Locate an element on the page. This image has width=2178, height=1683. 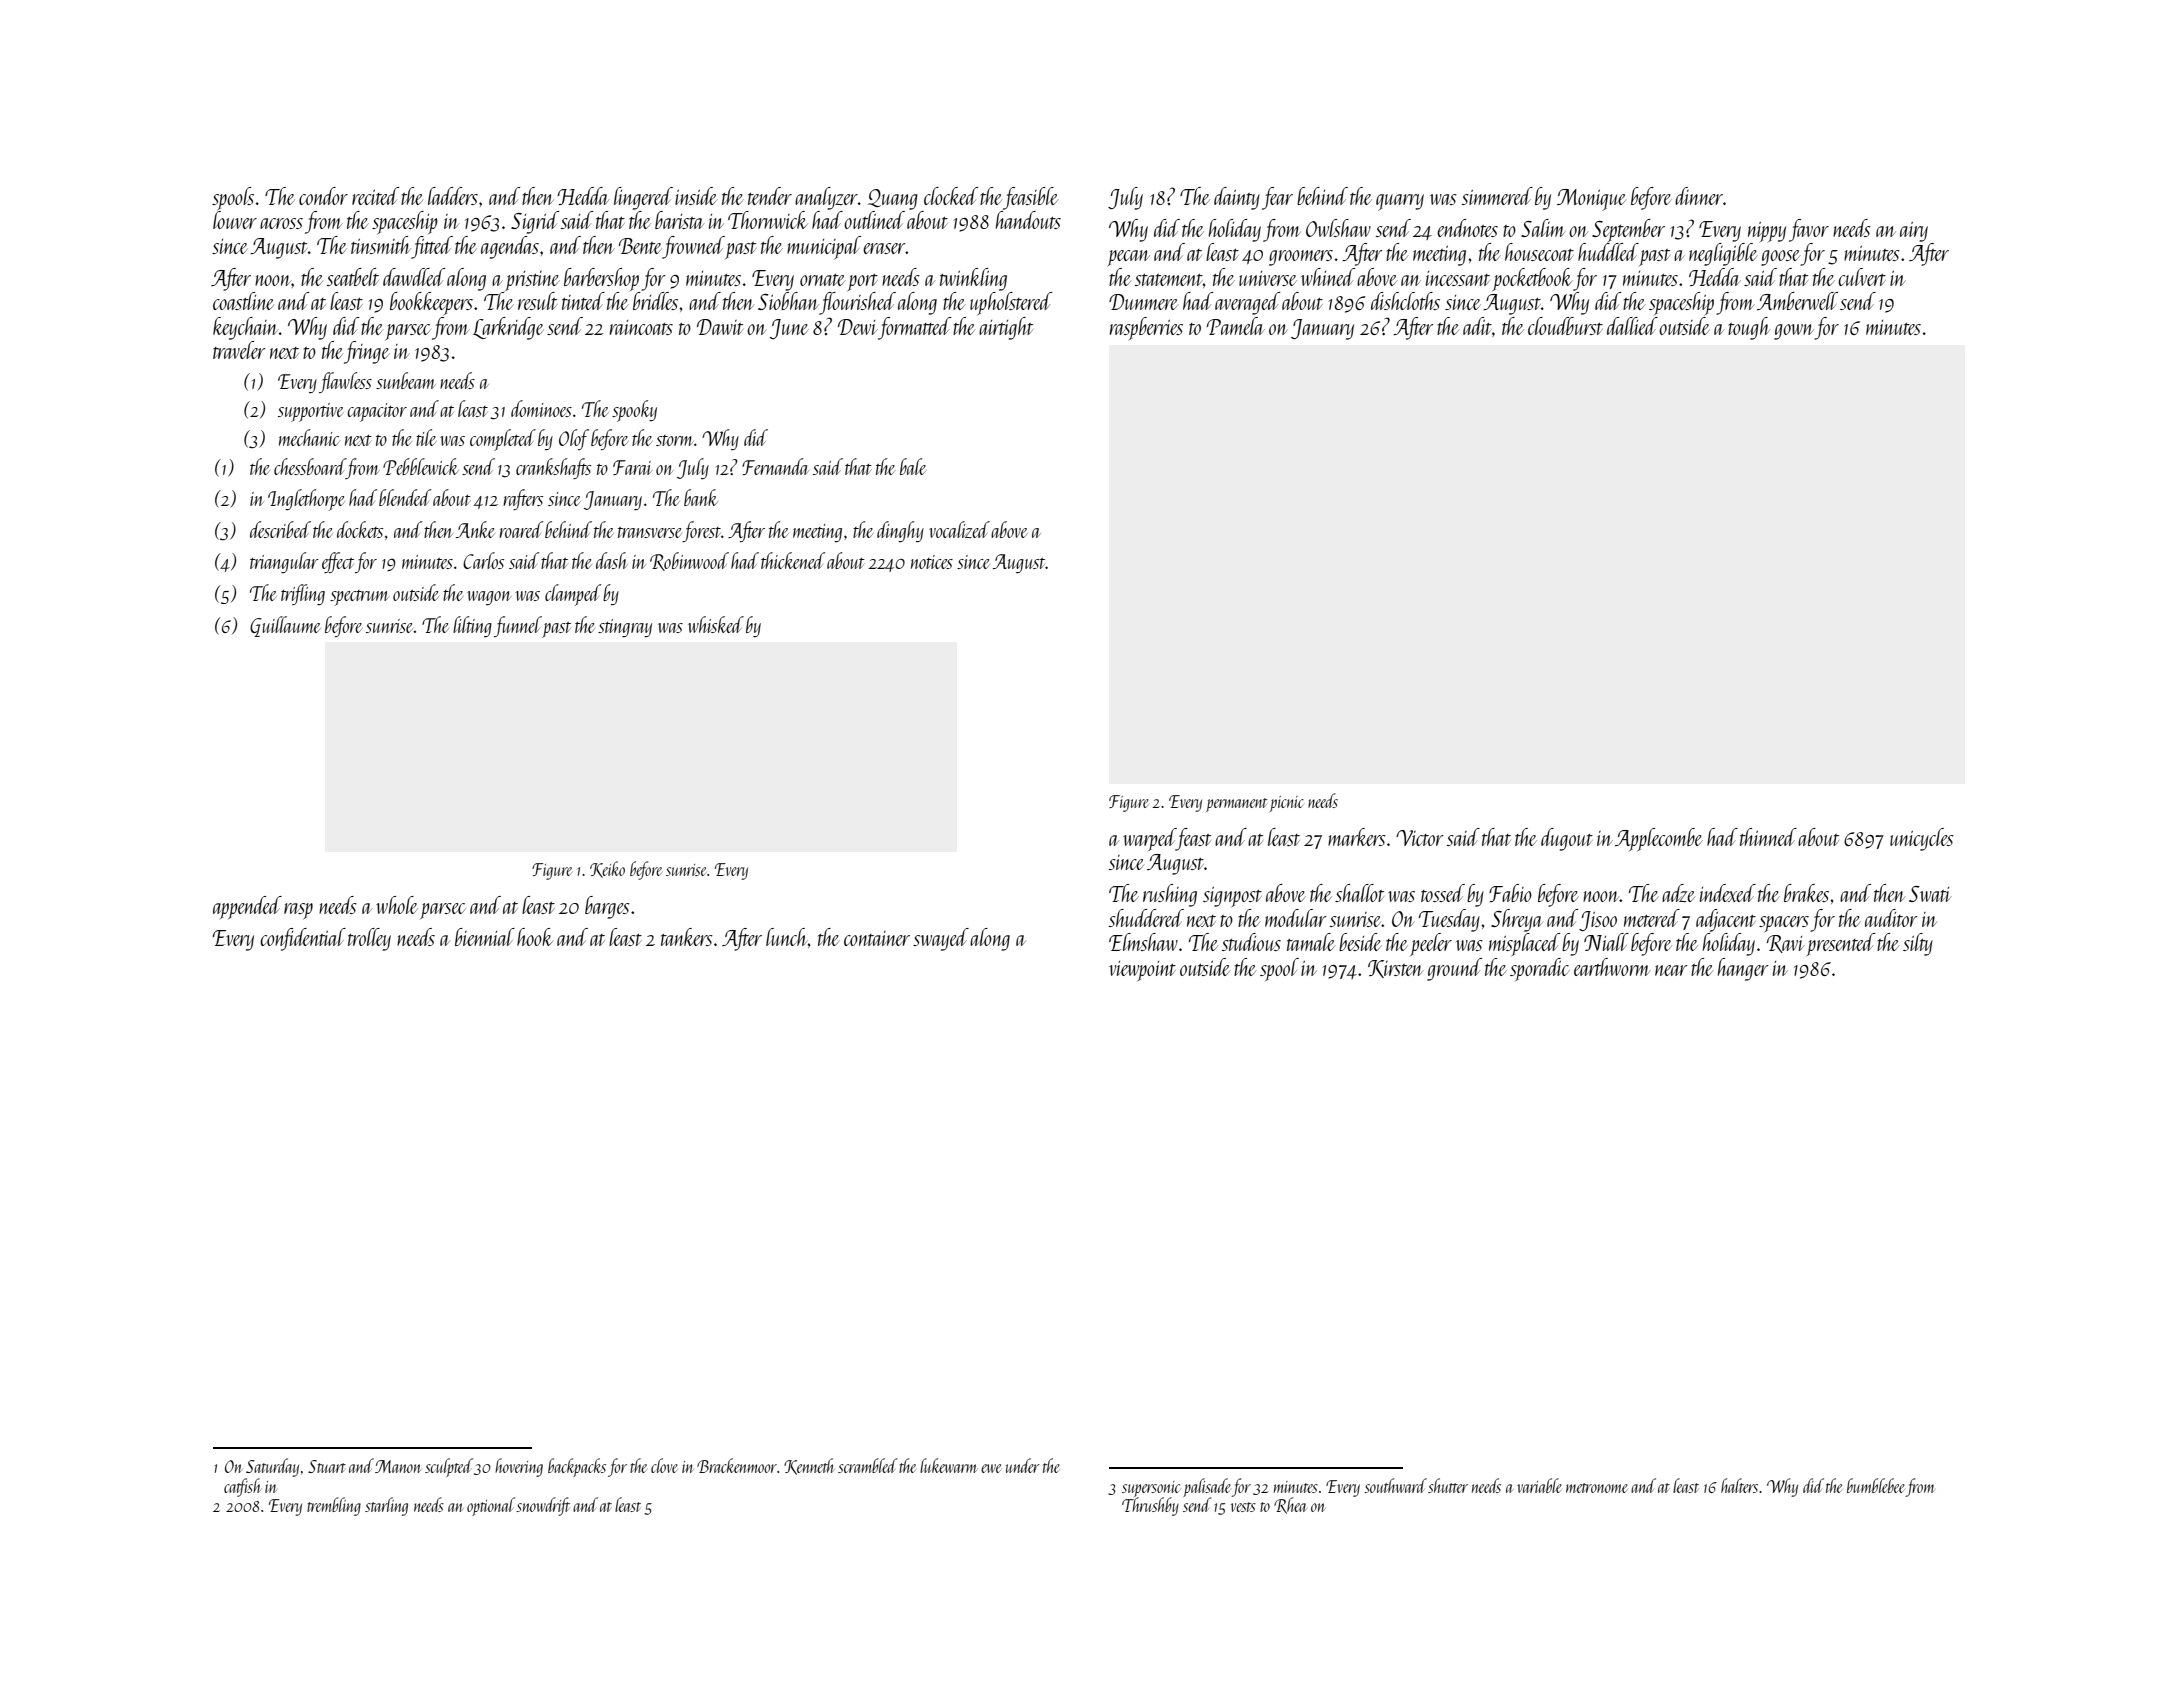
bale is located at coordinates (913, 466).
